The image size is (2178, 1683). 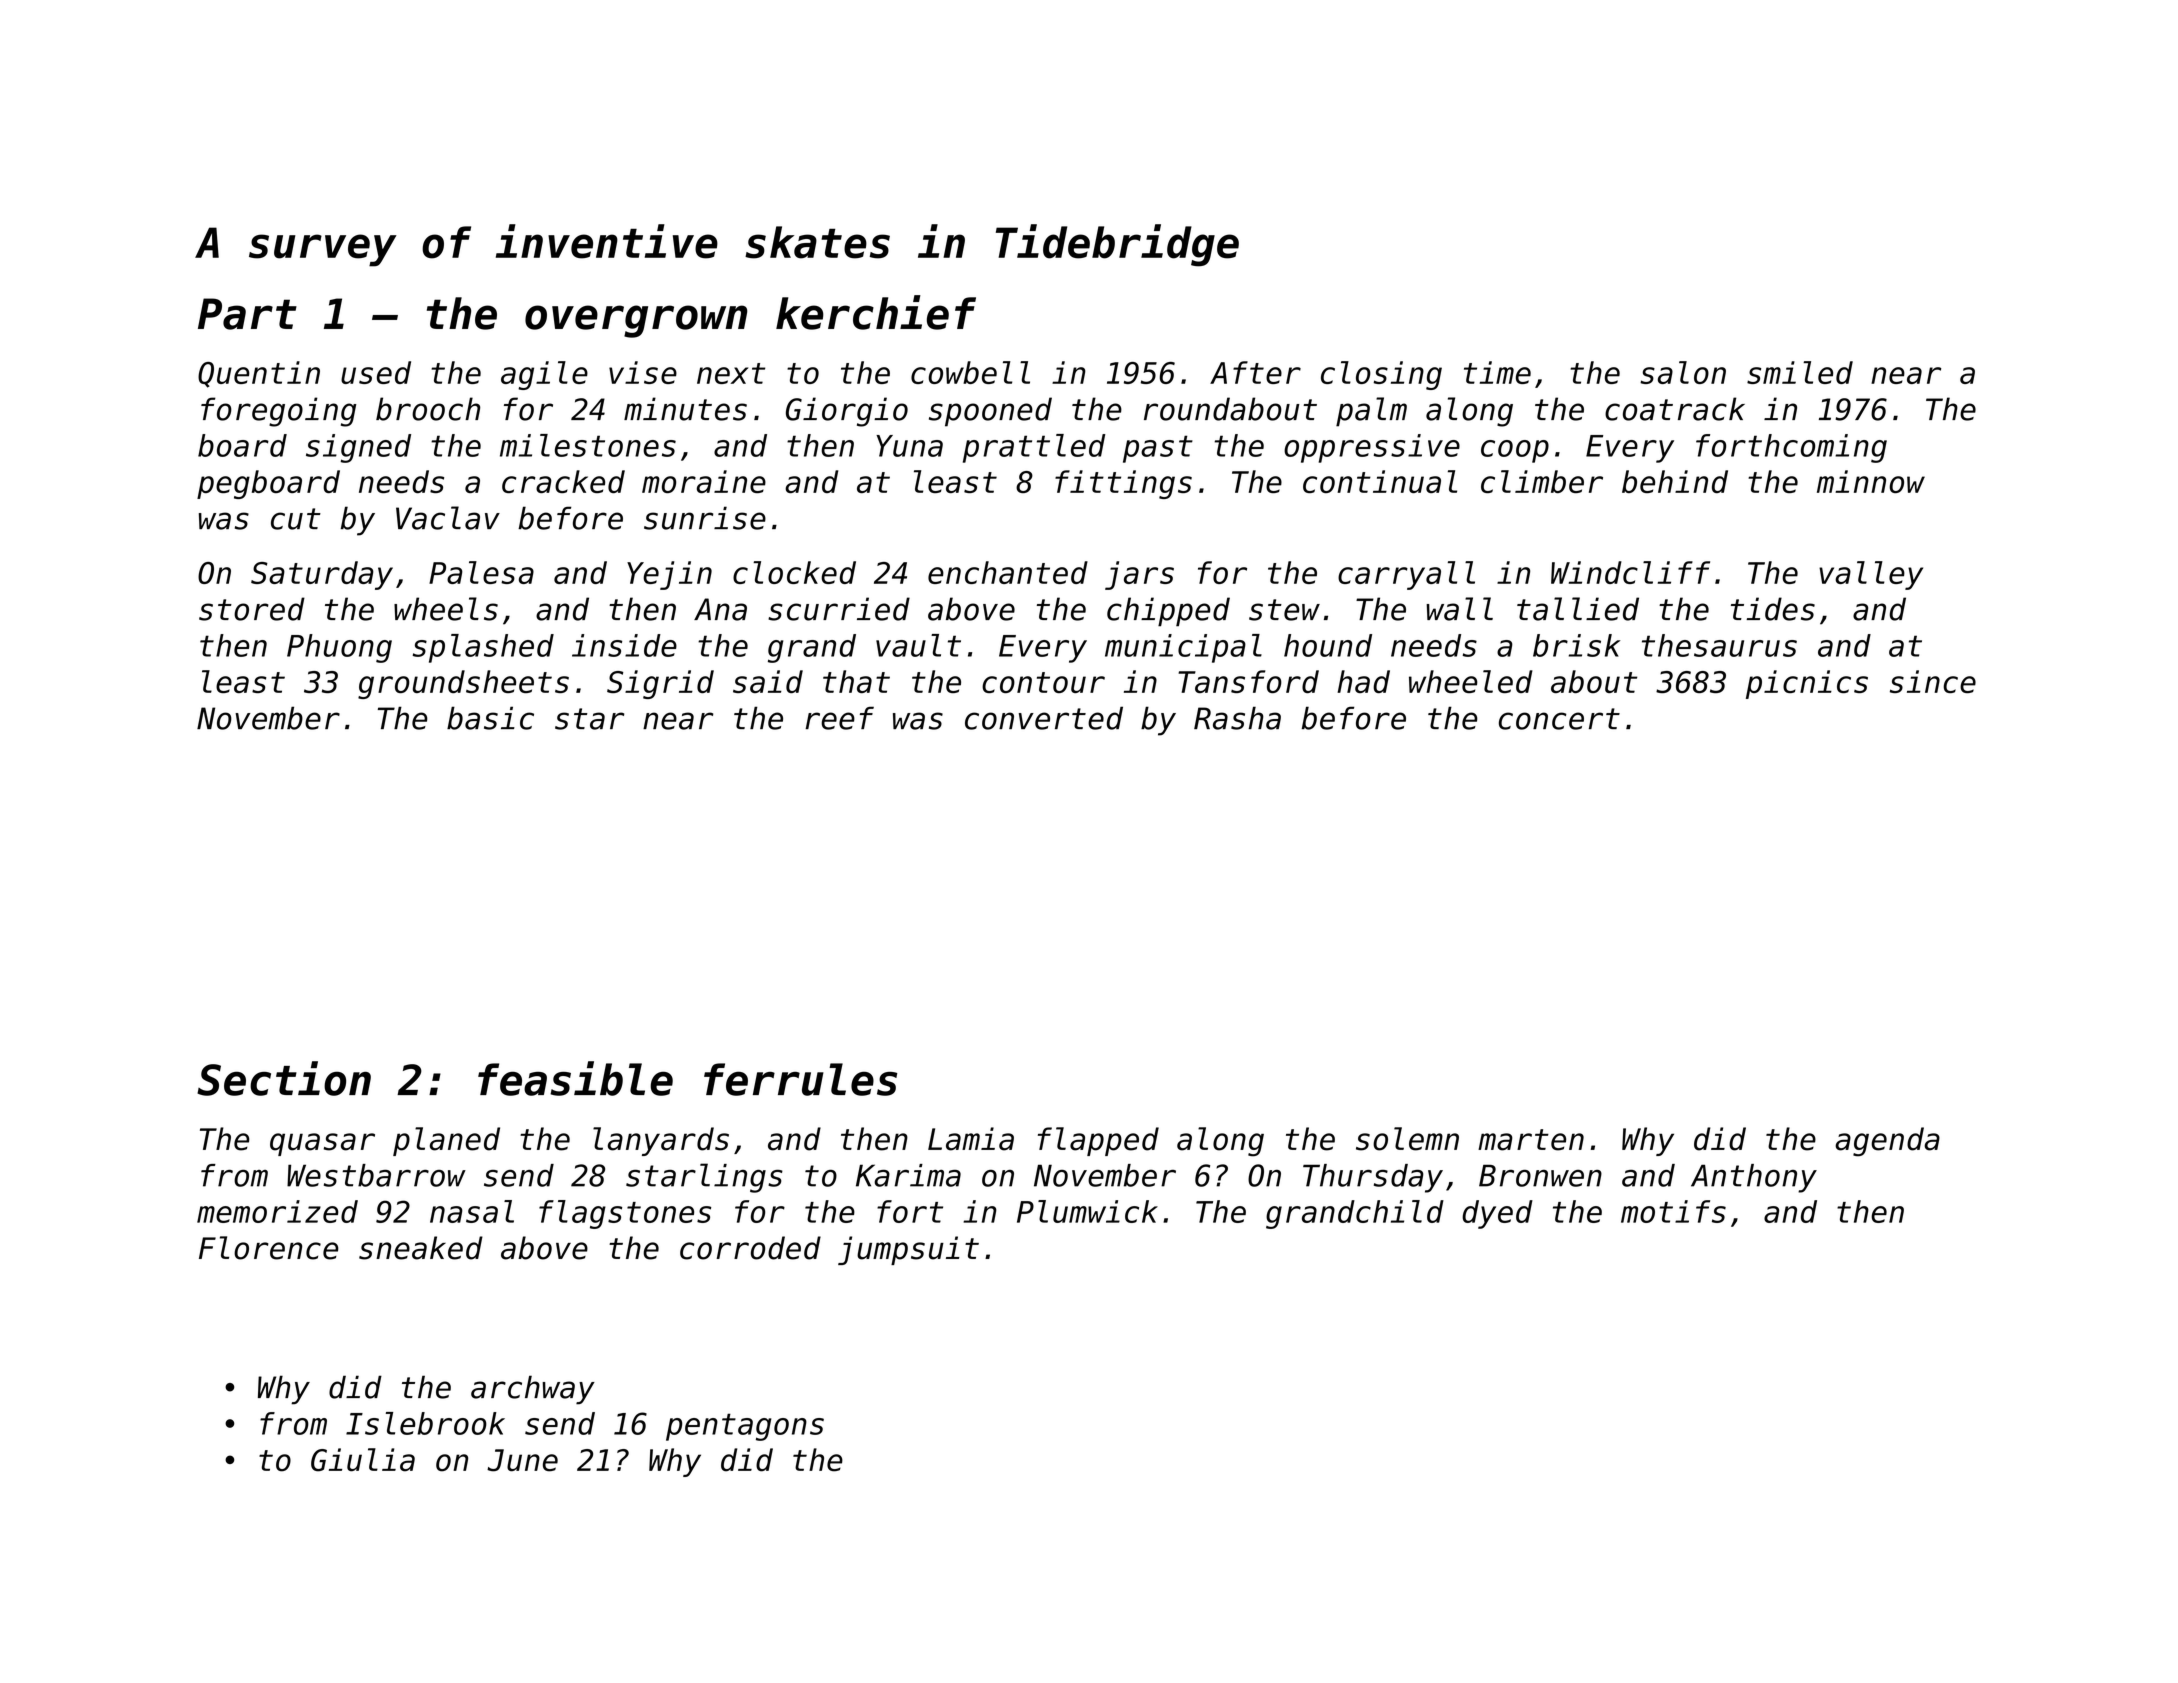 What do you see at coordinates (1871, 481) in the page?
I see `minnow` at bounding box center [1871, 481].
